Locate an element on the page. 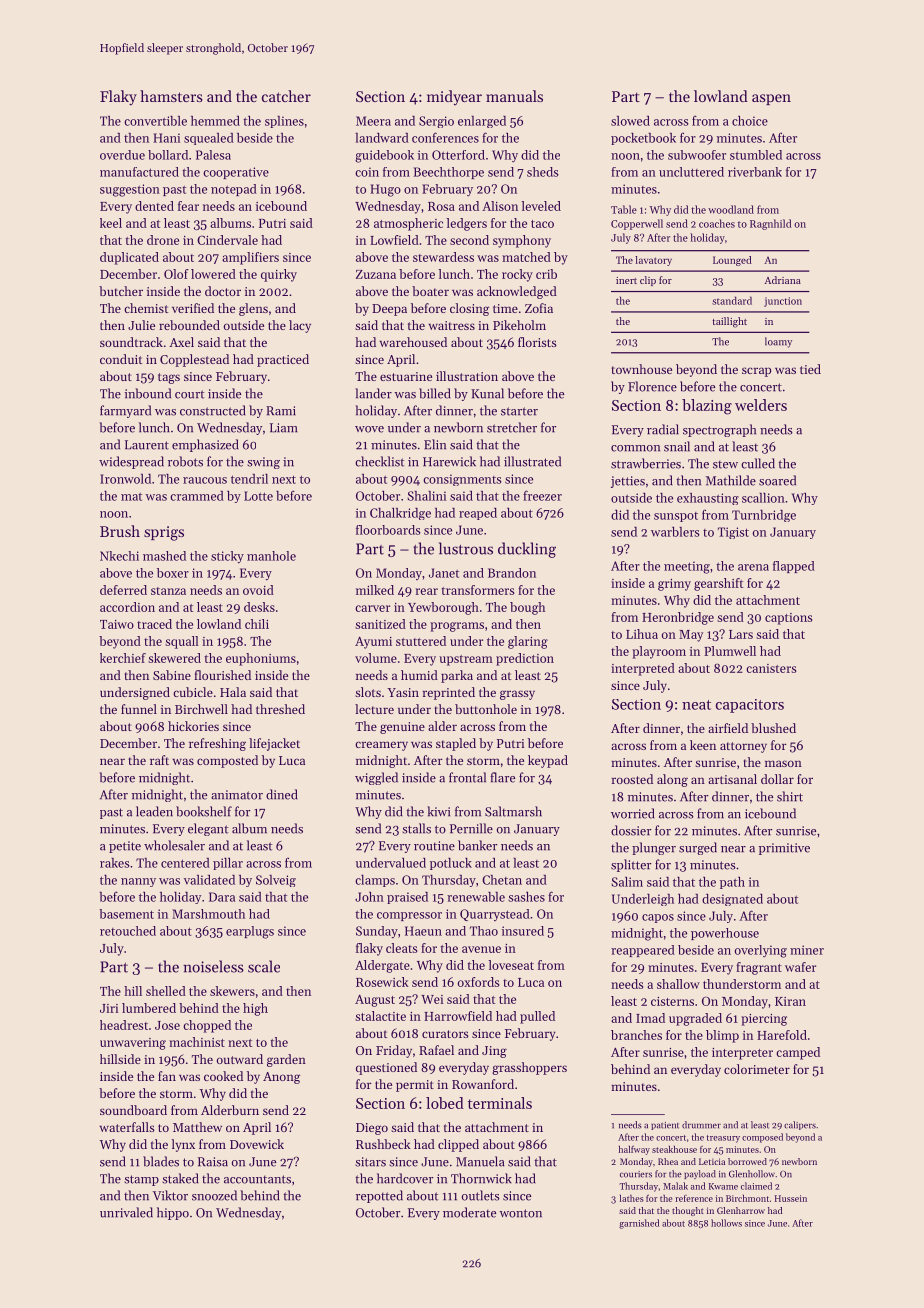 The width and height of the page is (924, 1308). Brush is located at coordinates (120, 531).
